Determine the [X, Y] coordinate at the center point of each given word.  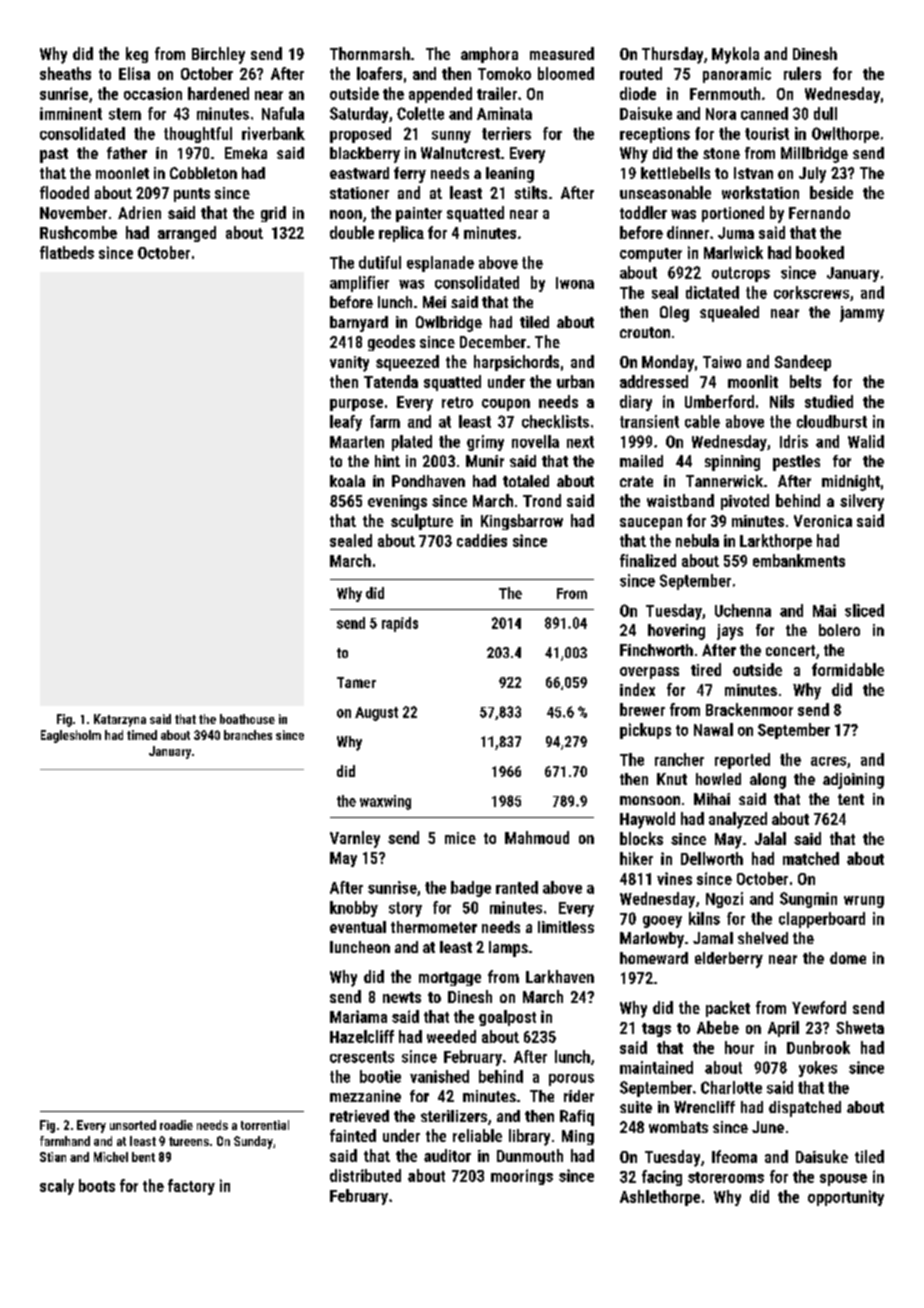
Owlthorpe [845, 135]
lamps [508, 949]
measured [562, 53]
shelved [763, 938]
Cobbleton [203, 173]
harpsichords [516, 363]
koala [347, 481]
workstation [760, 192]
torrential [265, 1125]
